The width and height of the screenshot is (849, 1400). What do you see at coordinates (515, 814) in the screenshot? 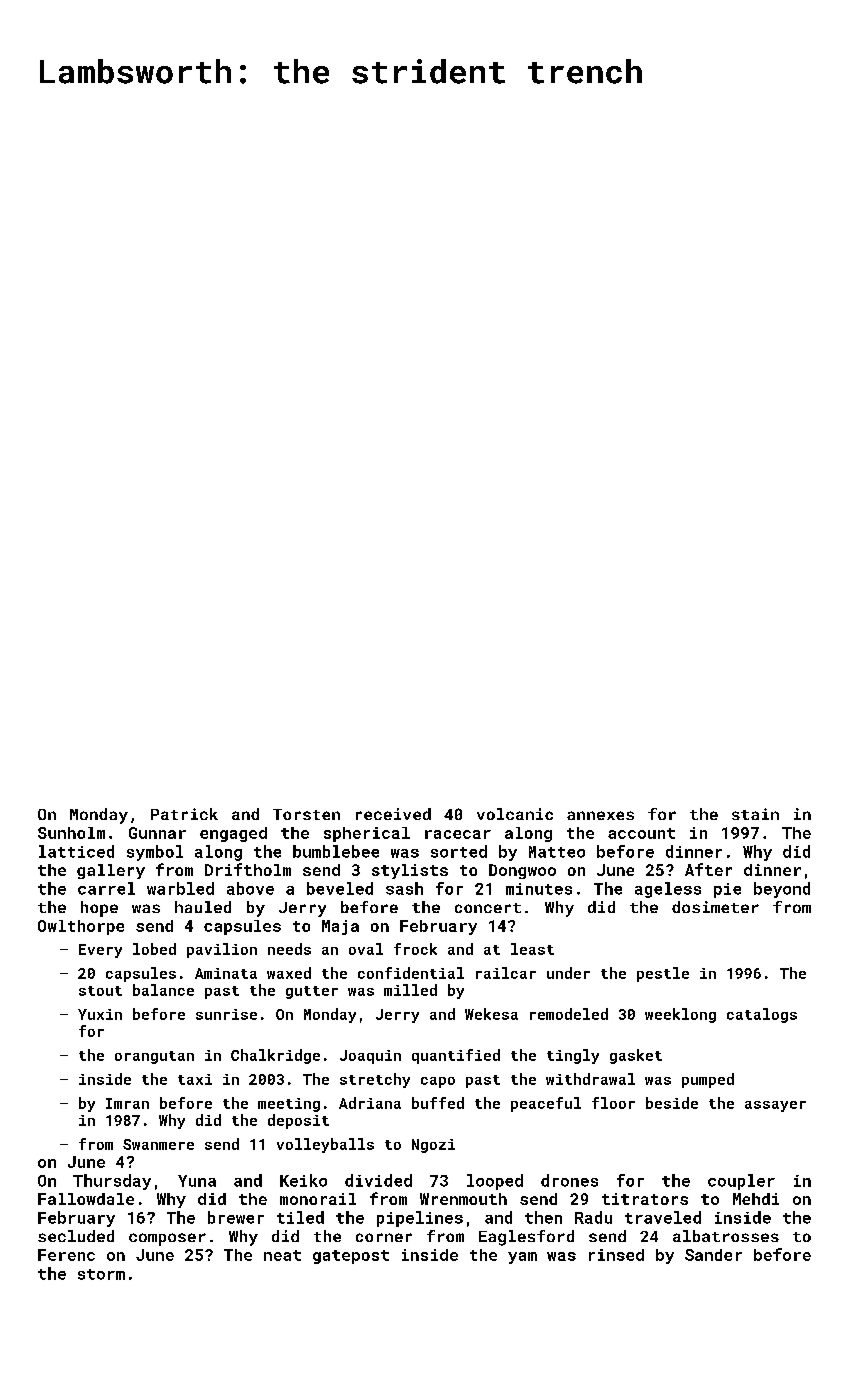
I see `volcanic` at bounding box center [515, 814].
